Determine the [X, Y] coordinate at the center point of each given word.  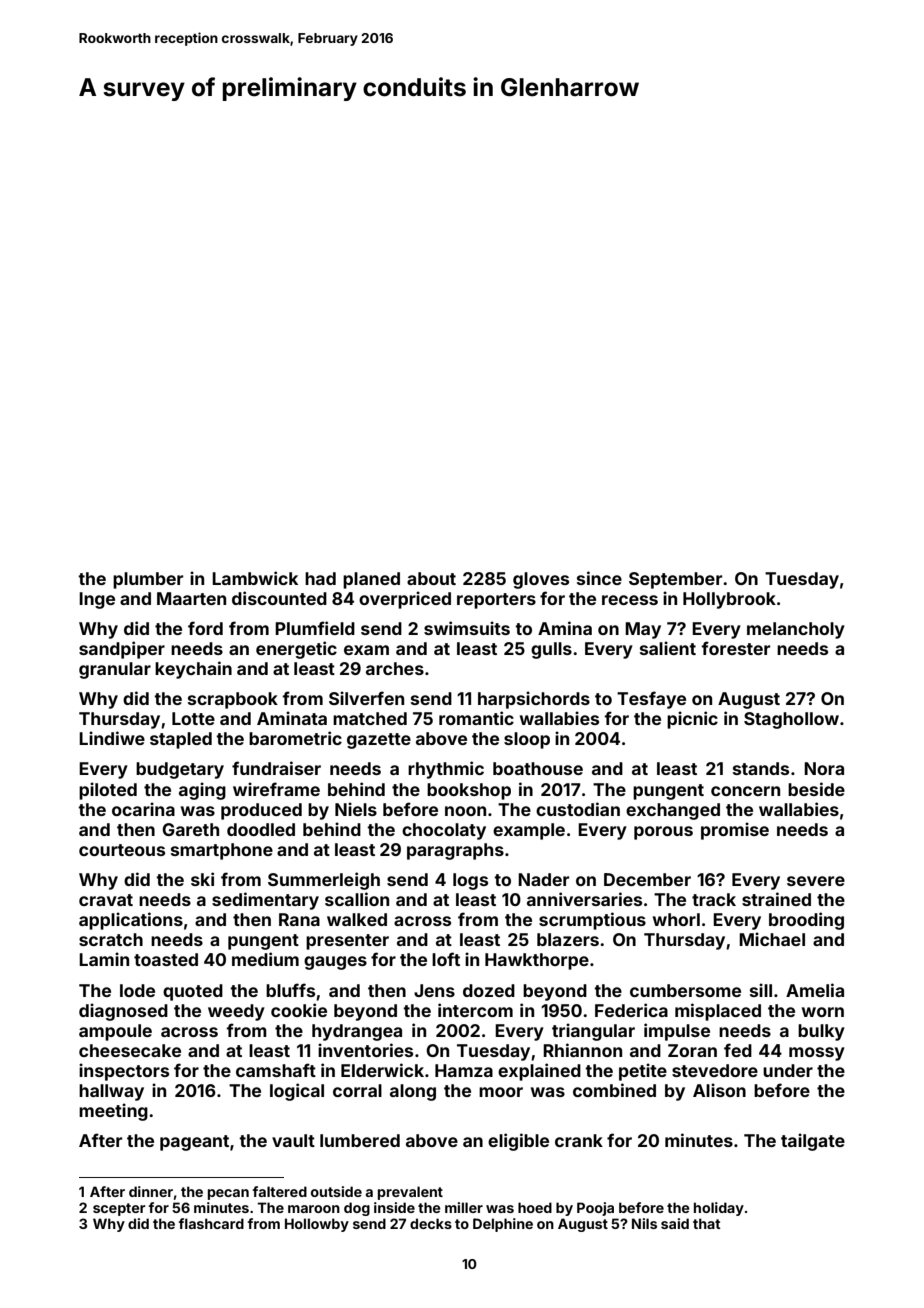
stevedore [715, 1070]
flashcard [211, 1223]
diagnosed [123, 1012]
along [413, 1092]
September [675, 580]
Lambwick [255, 578]
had [320, 578]
